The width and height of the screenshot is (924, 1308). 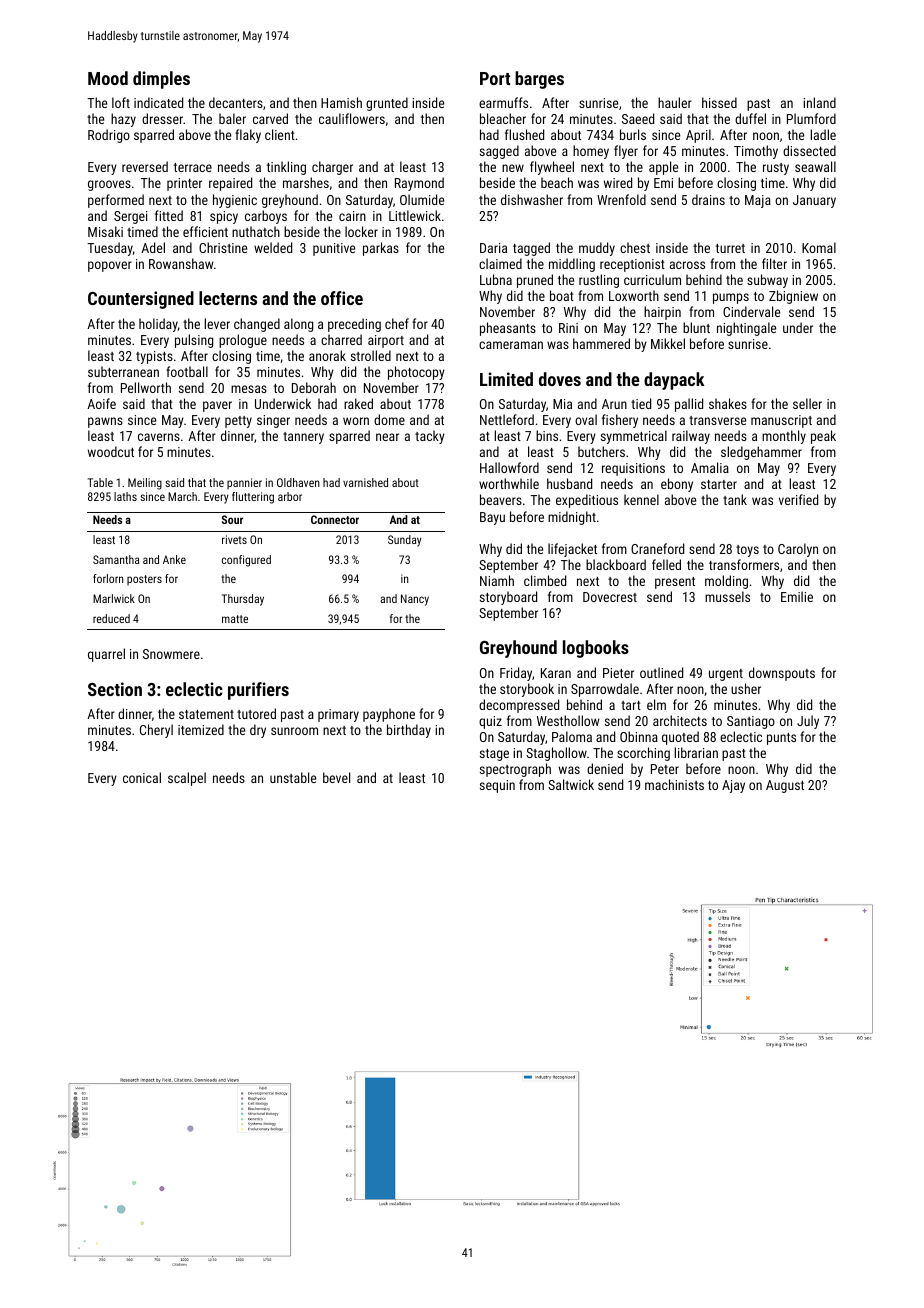 What do you see at coordinates (571, 784) in the screenshot?
I see `Saltwick` at bounding box center [571, 784].
